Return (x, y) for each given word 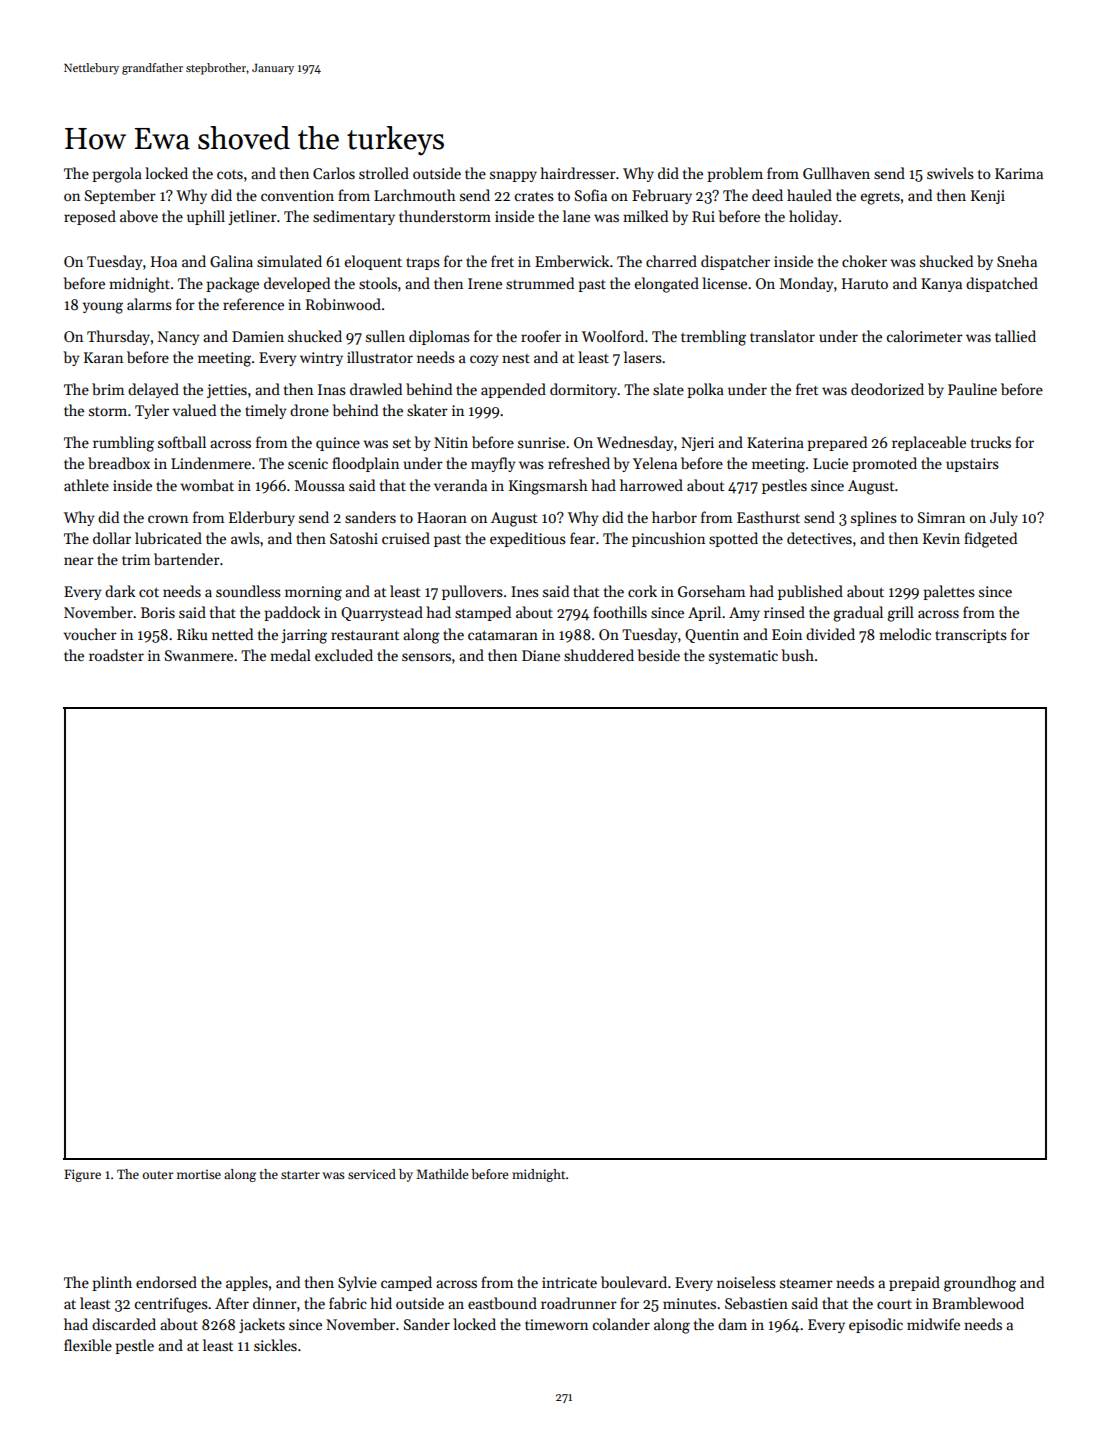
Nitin (451, 442)
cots (230, 174)
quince (338, 444)
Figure (82, 1175)
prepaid (914, 1283)
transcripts (971, 636)
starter (300, 1175)
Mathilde (442, 1174)
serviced (372, 1174)
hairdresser (578, 173)
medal (290, 655)
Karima (1019, 173)
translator (782, 336)
